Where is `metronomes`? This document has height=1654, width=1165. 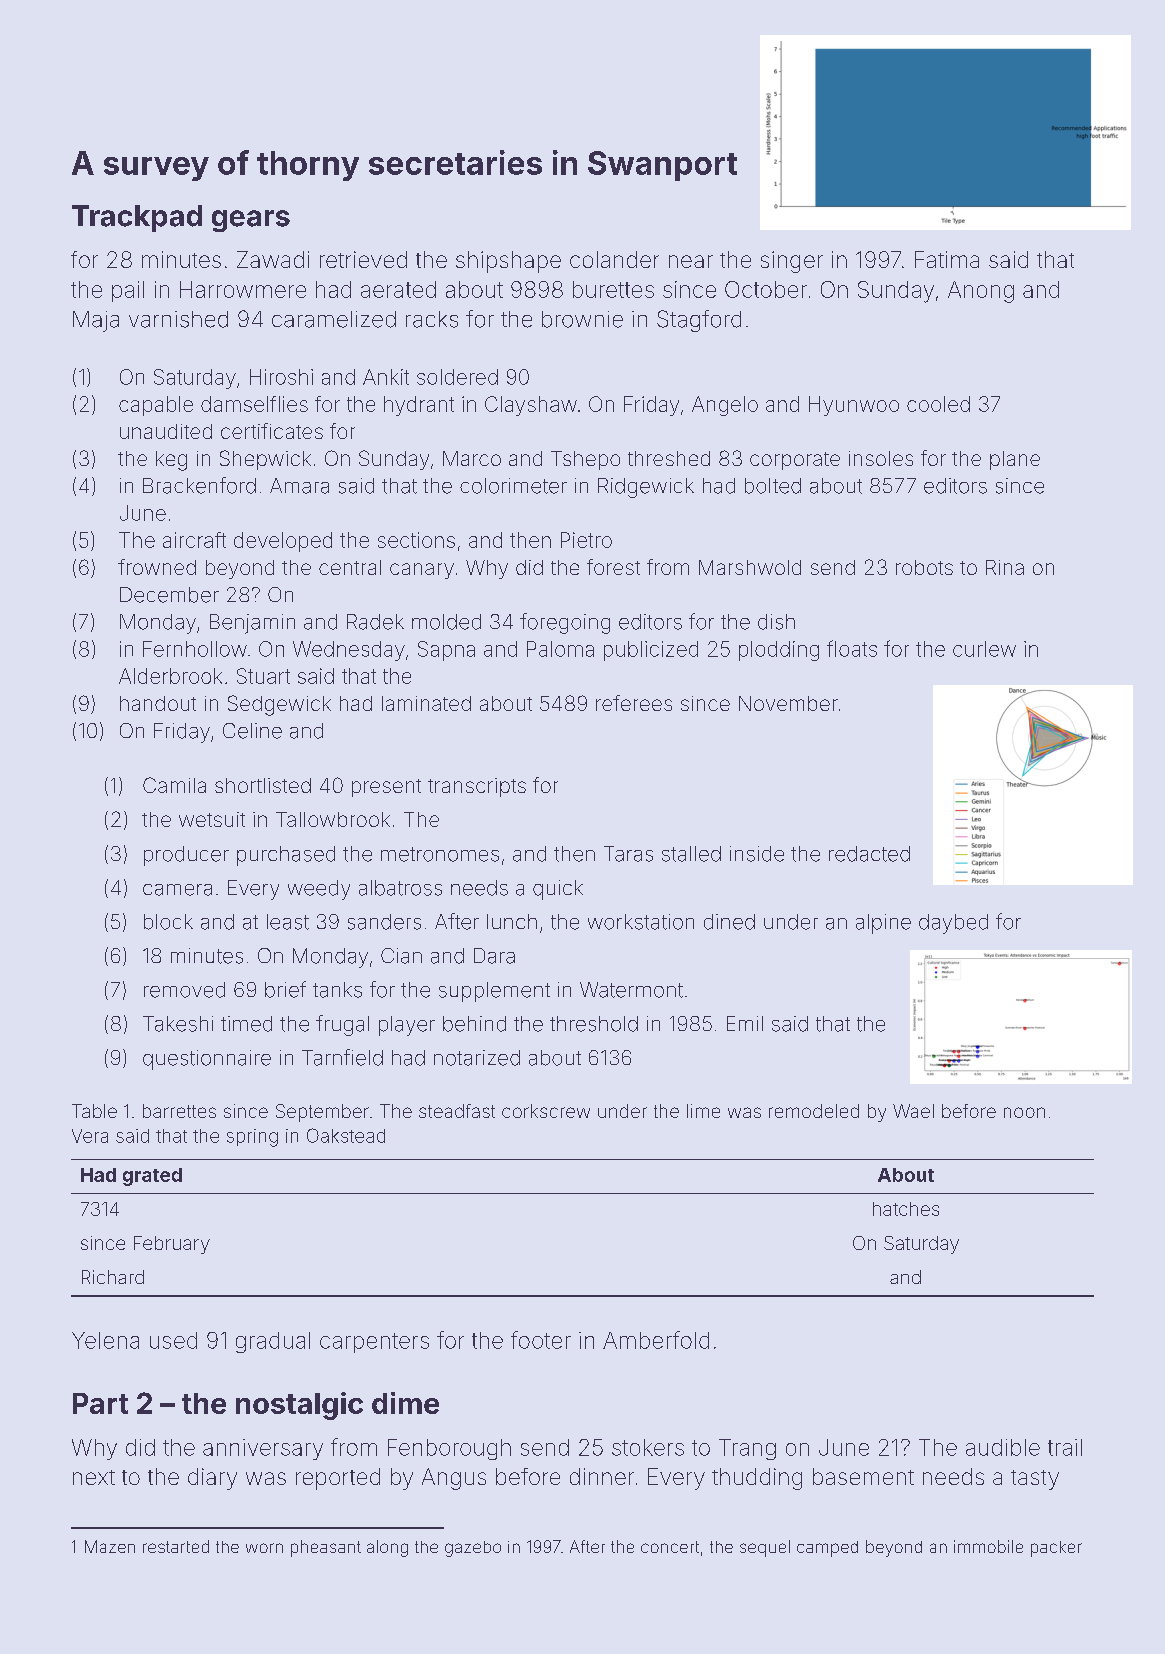
metronomes is located at coordinates (440, 854).
